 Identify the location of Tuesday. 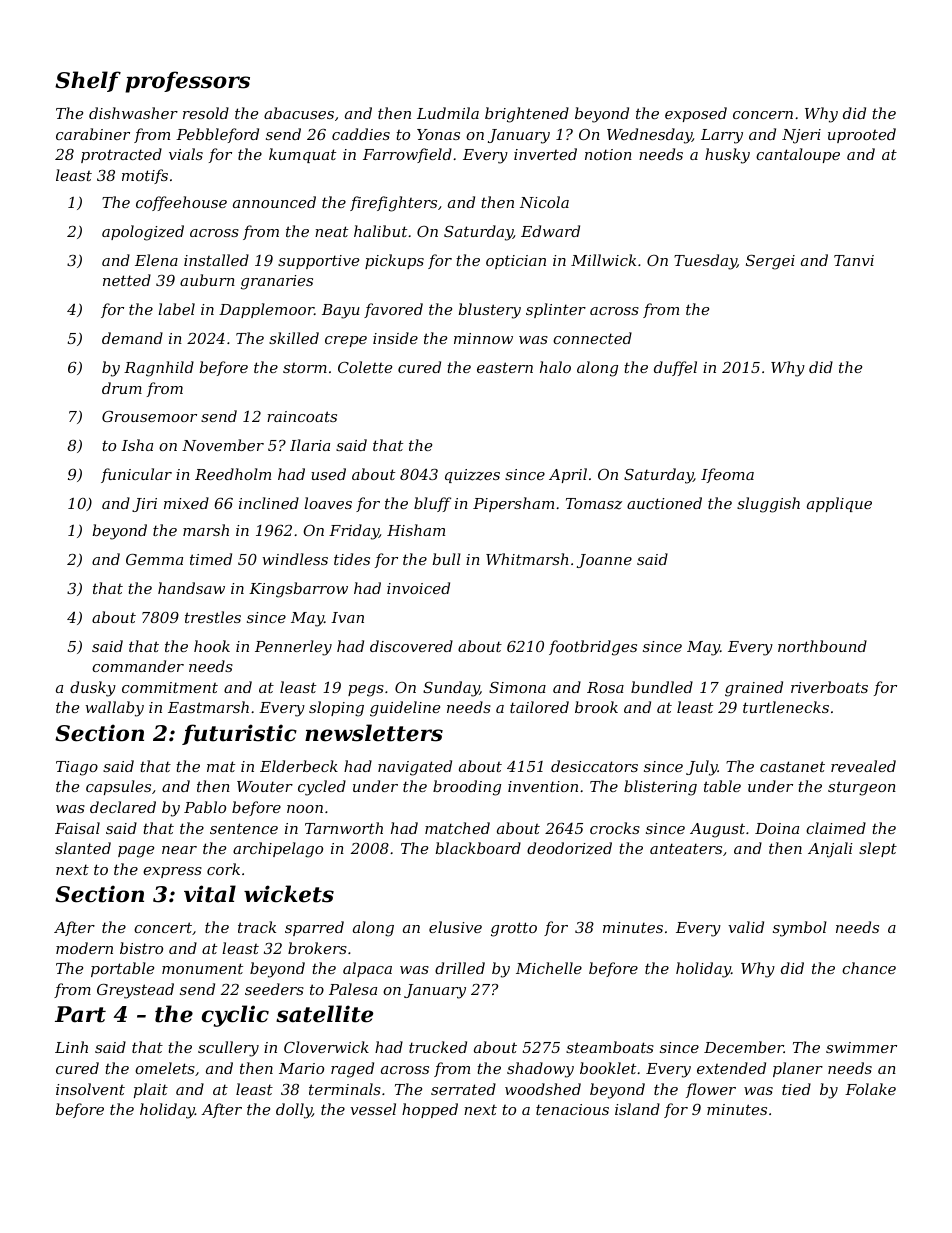
(705, 262).
